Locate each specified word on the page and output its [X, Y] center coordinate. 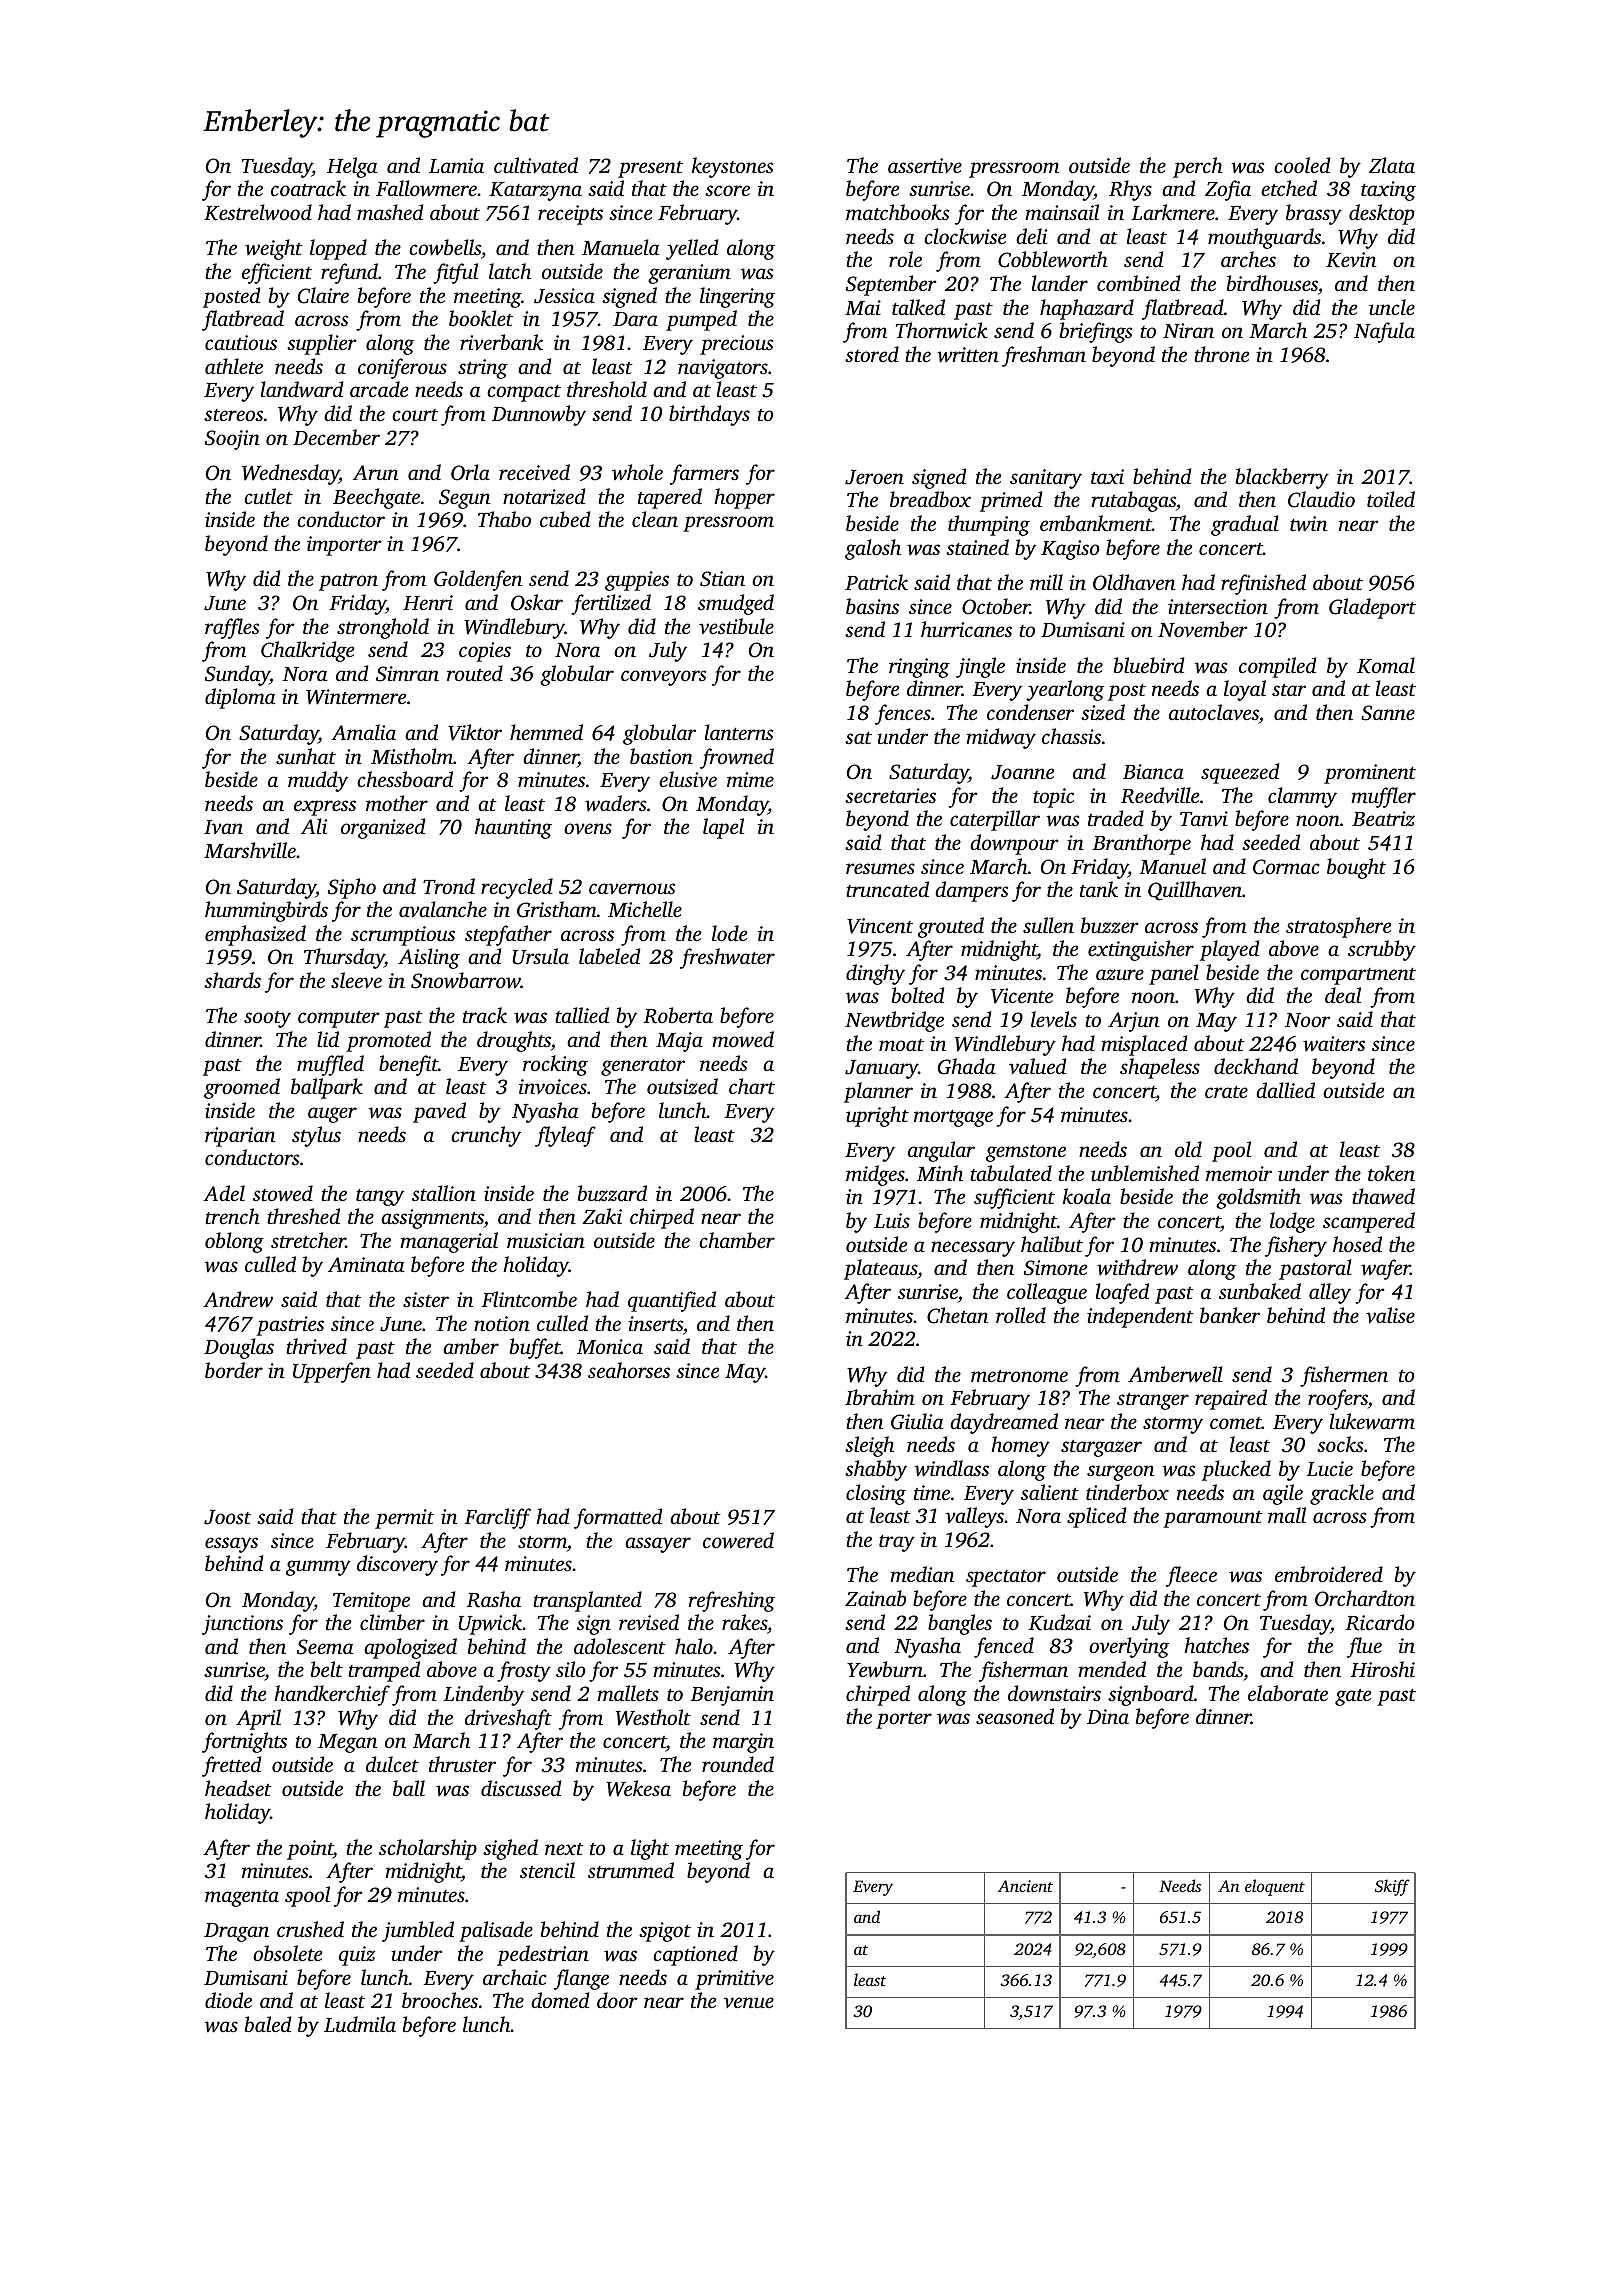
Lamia [456, 165]
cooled [1302, 165]
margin [743, 1743]
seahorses [629, 1370]
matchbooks [897, 212]
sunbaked [1260, 1291]
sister [426, 1299]
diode [228, 2000]
